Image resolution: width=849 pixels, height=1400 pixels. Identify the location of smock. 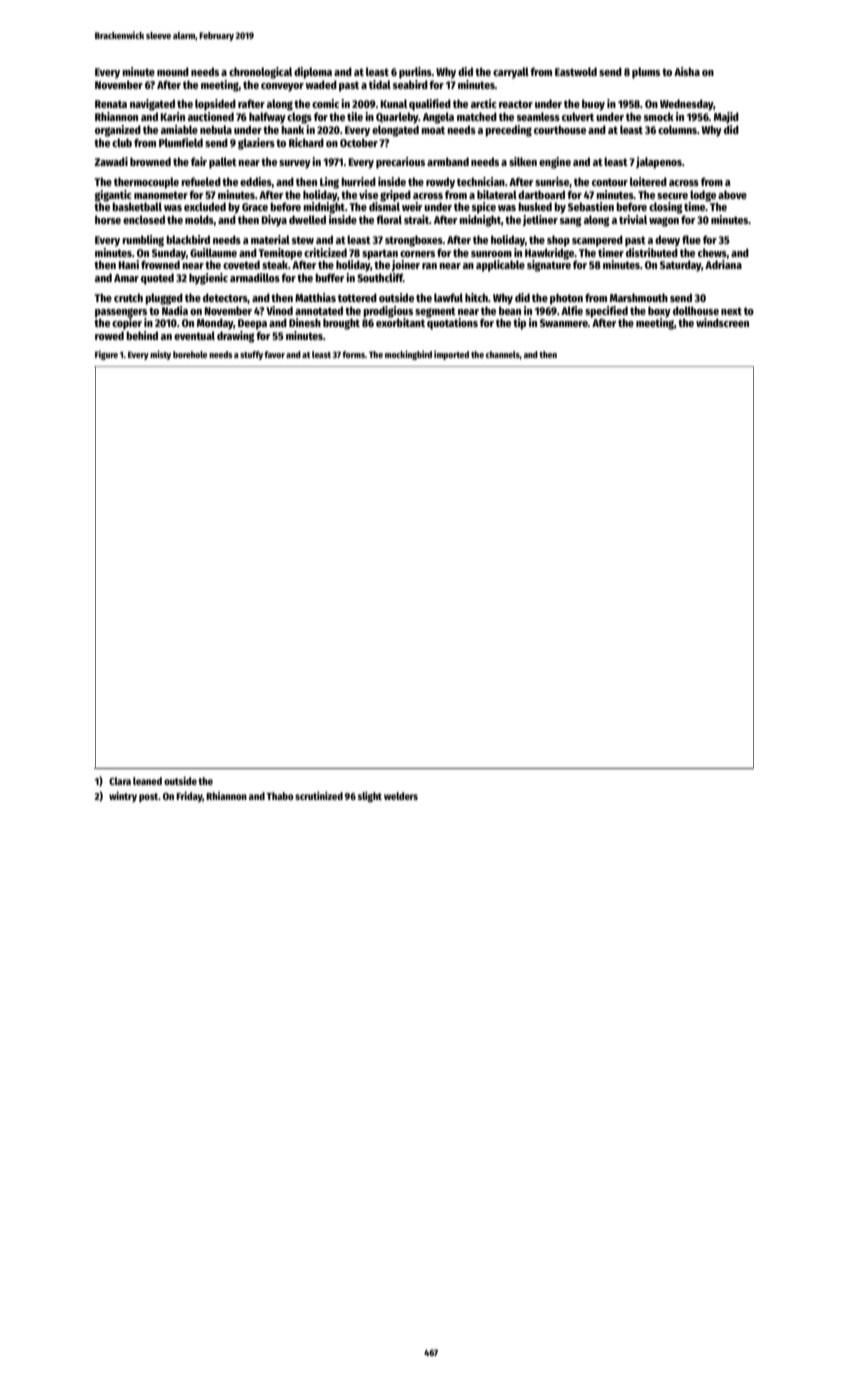
(659, 116).
